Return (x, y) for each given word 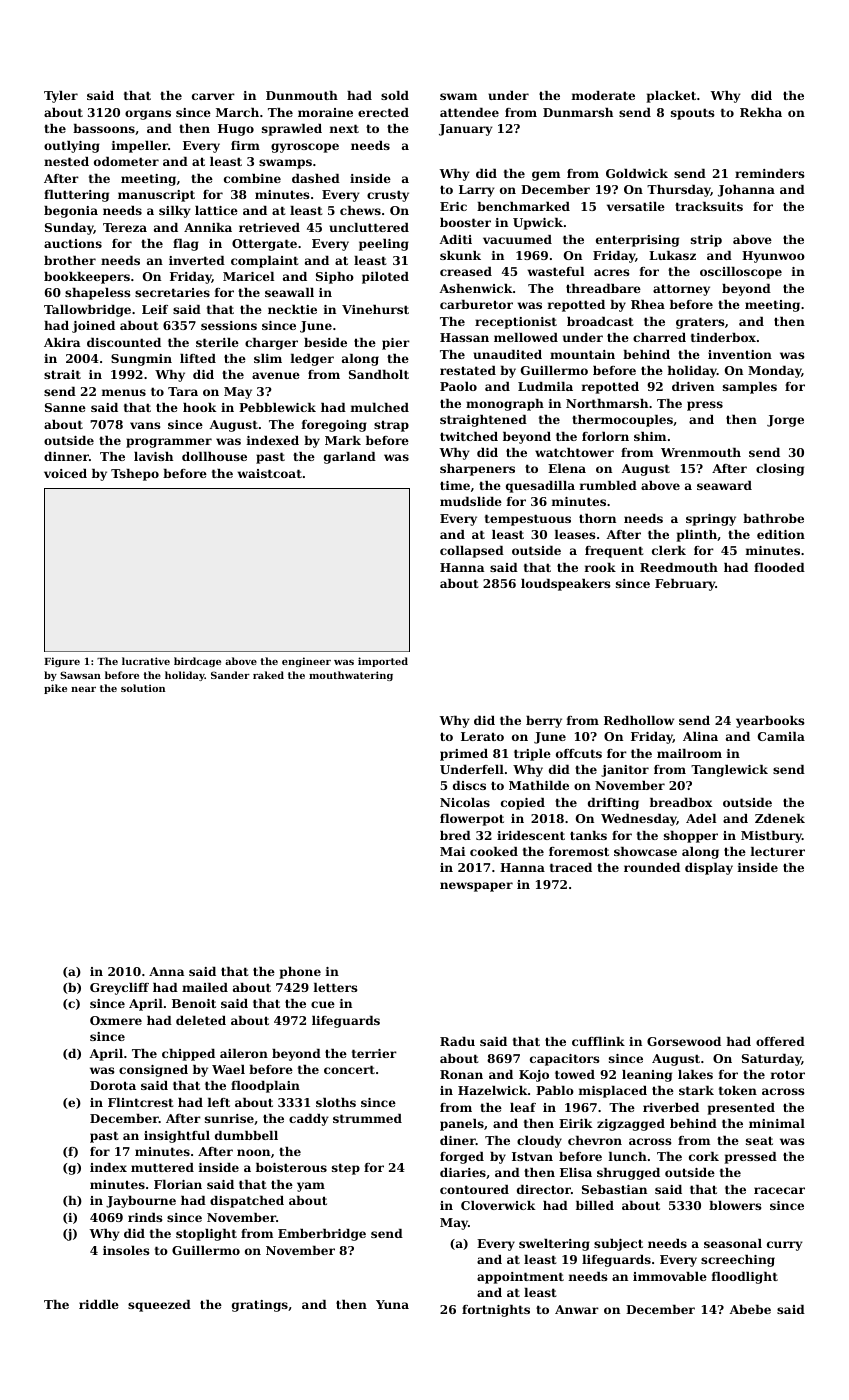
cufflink (598, 1041)
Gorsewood (684, 1041)
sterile (217, 342)
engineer (306, 662)
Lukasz (672, 255)
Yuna (392, 1304)
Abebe (750, 1309)
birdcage (197, 662)
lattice (216, 210)
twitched (469, 436)
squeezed (159, 1306)
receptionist (516, 323)
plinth (697, 536)
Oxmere (116, 1020)
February (685, 585)
